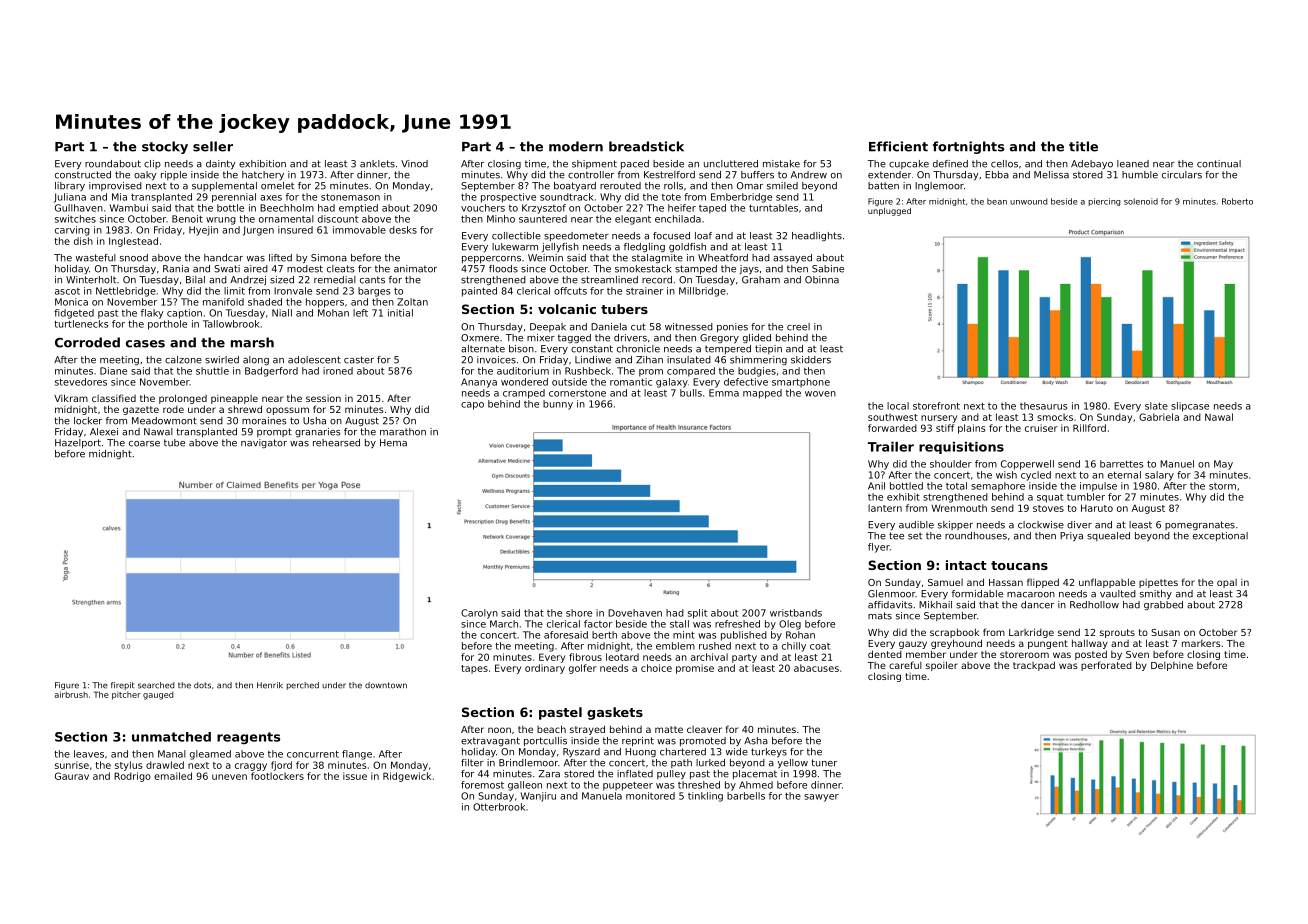 This image has width=1308, height=924. Describe the element at coordinates (1222, 486) in the image. I see `storm` at that location.
